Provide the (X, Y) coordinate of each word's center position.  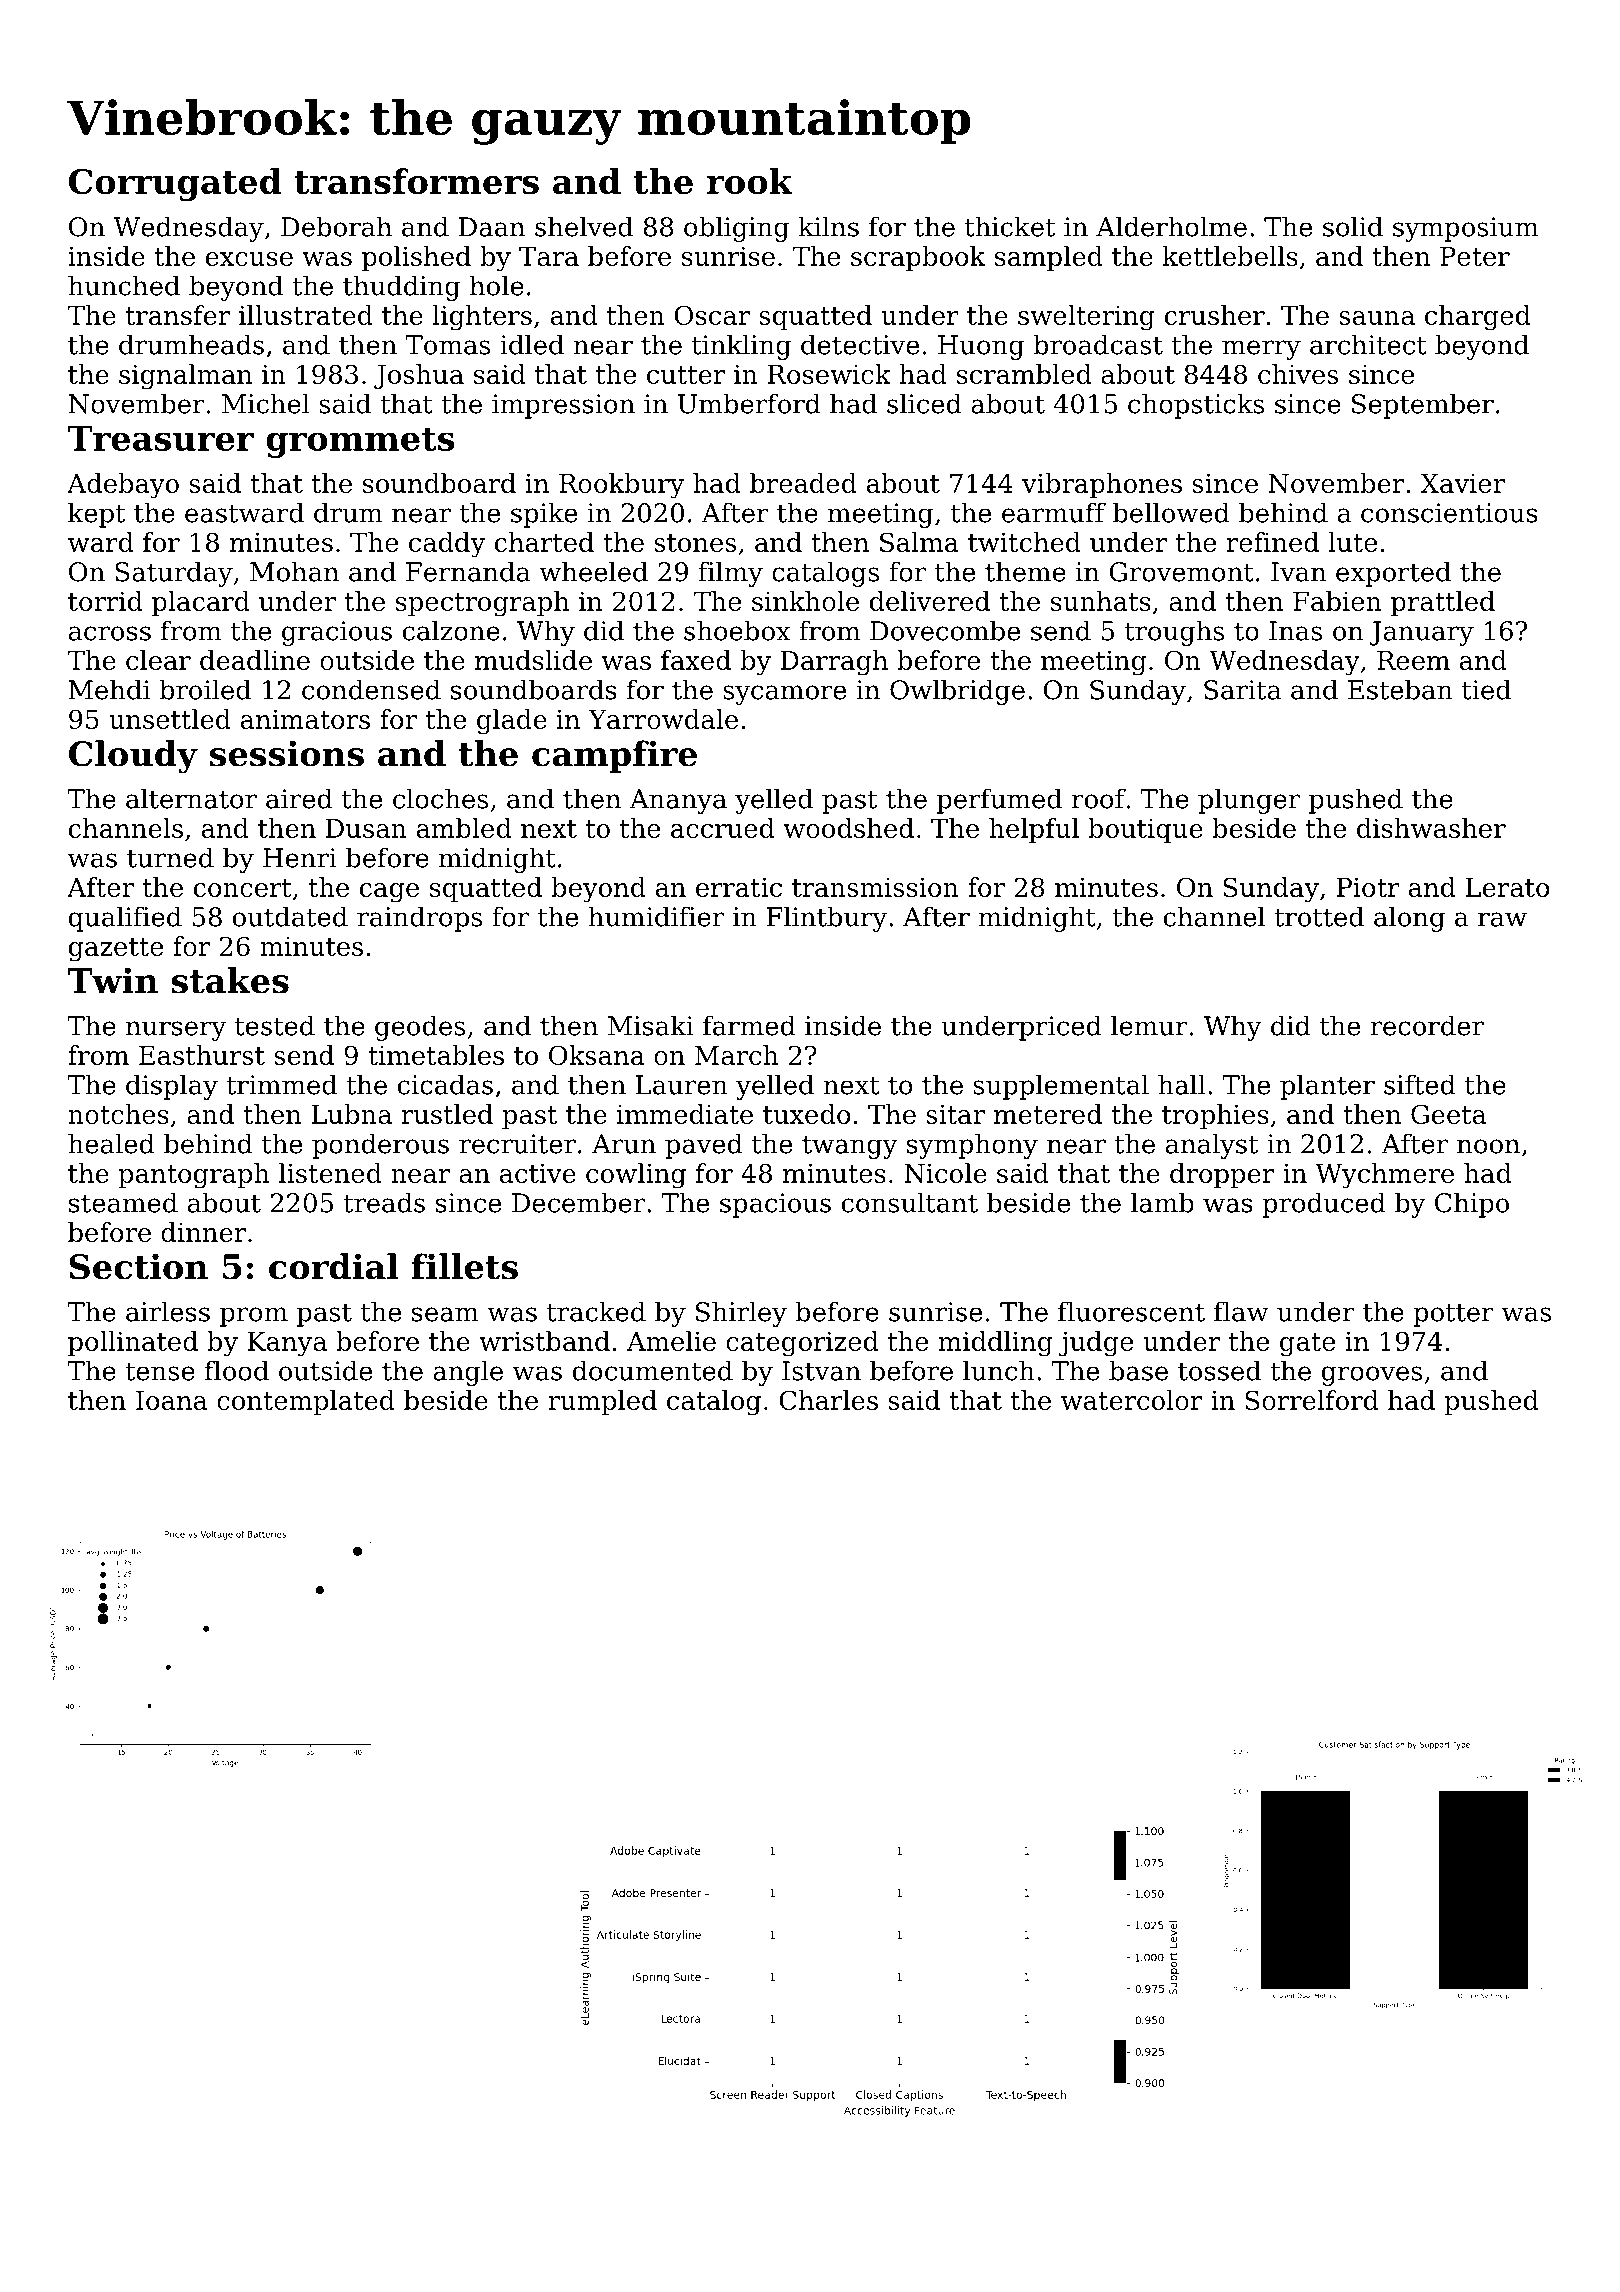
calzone (451, 630)
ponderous (380, 1146)
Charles (828, 1400)
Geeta (1448, 1114)
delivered (930, 601)
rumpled (602, 1402)
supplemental (1061, 1087)
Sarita (1242, 690)
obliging (736, 229)
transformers (416, 181)
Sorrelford (1311, 1400)
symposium (1465, 229)
